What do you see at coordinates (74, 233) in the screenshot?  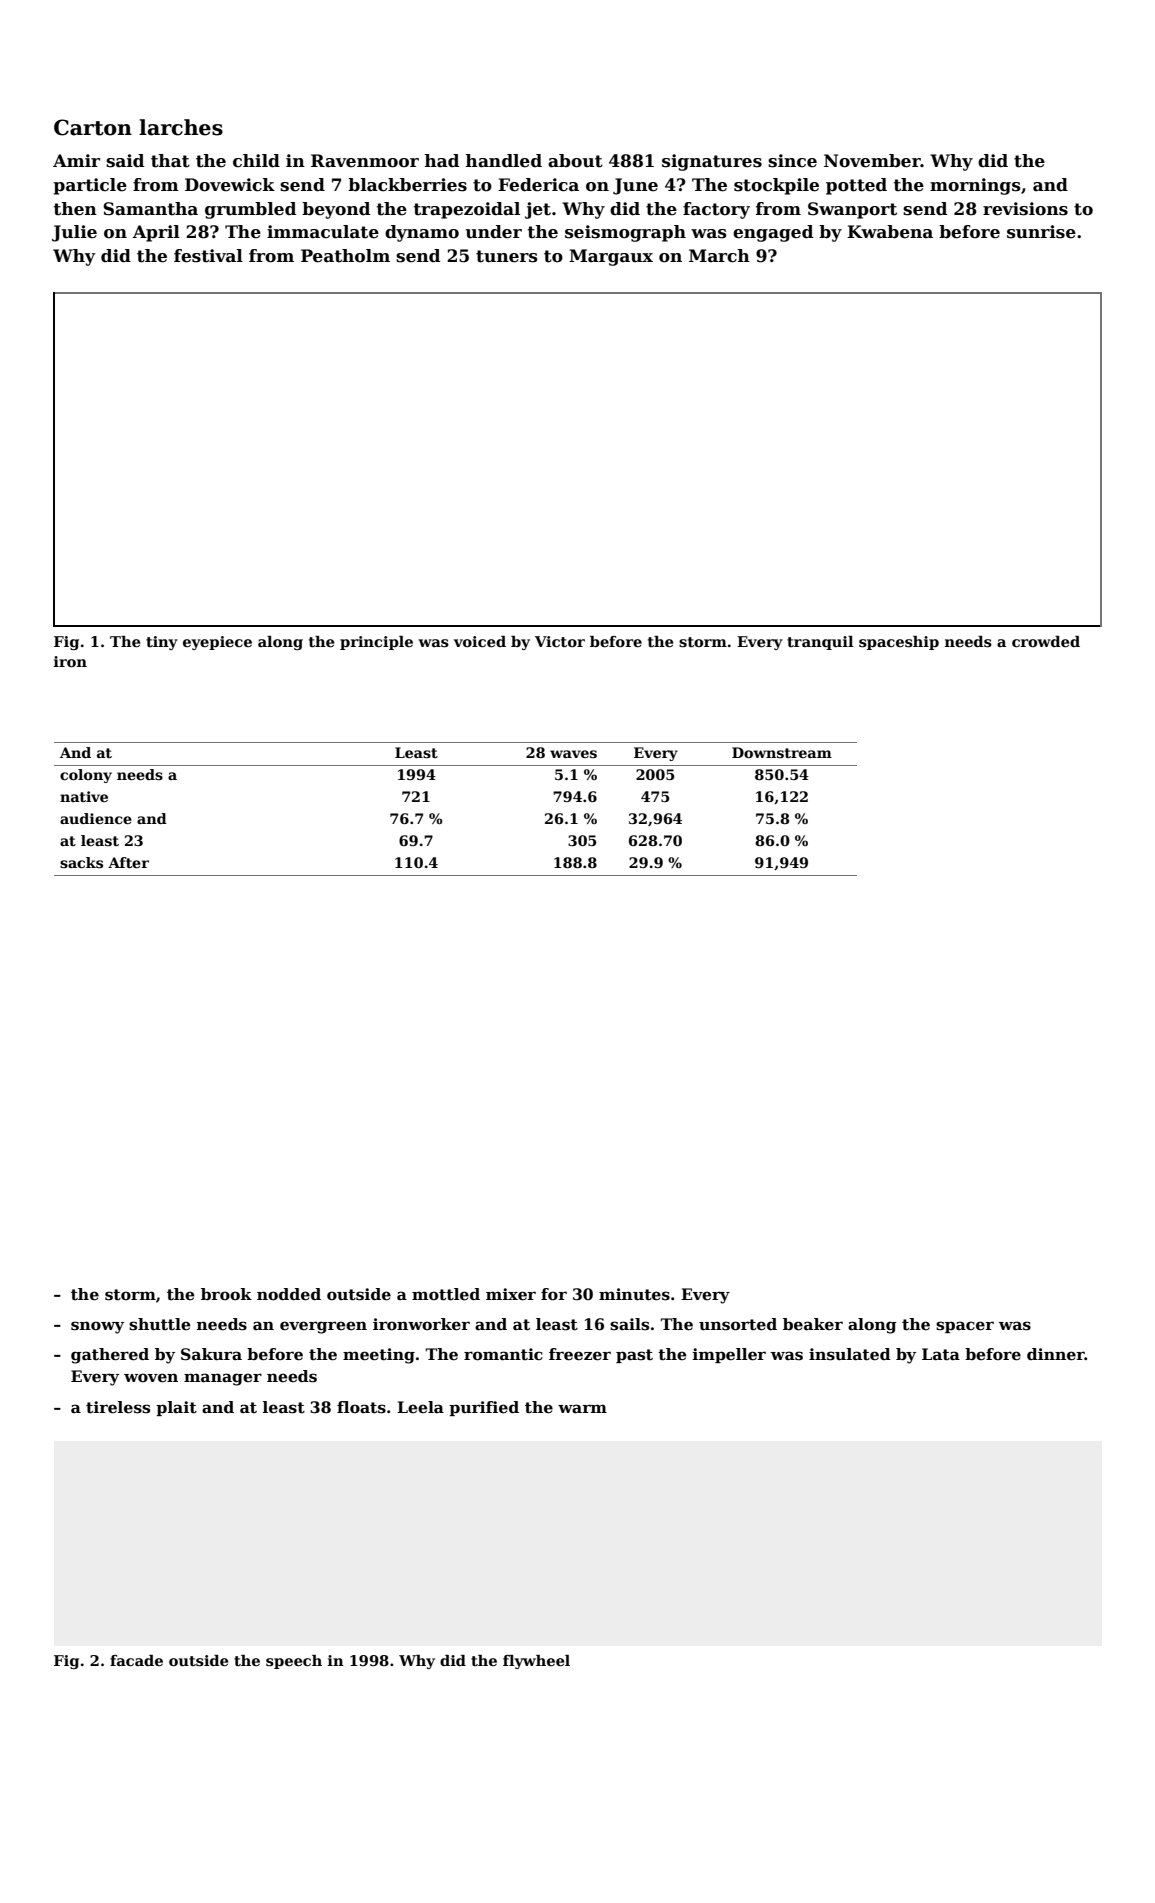 I see `Julie` at bounding box center [74, 233].
